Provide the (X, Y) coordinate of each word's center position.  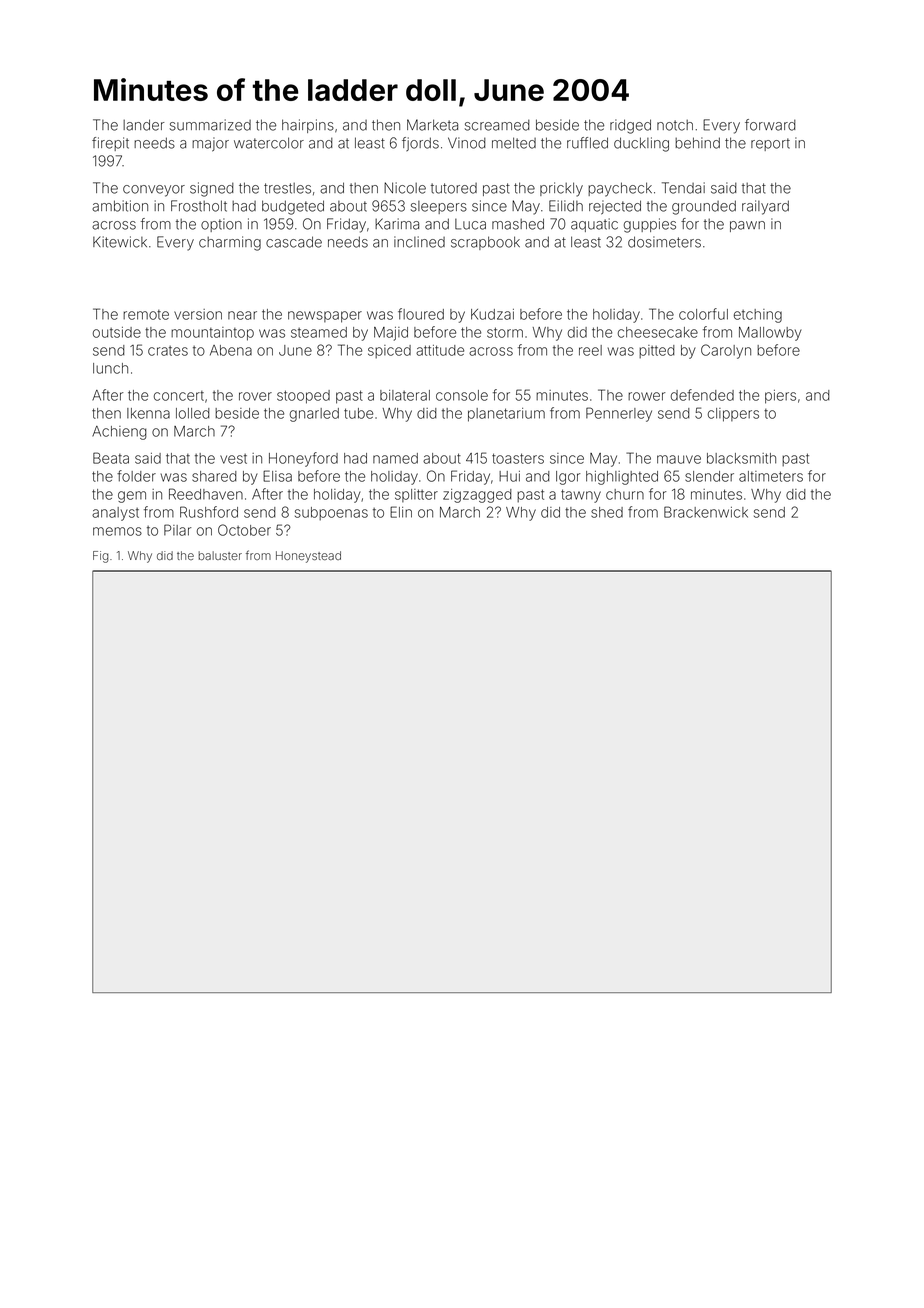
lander (144, 125)
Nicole (405, 188)
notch (675, 125)
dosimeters (664, 242)
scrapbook (485, 243)
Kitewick (120, 242)
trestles (287, 188)
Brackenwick (706, 512)
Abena (231, 350)
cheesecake (658, 332)
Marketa (432, 125)
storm (505, 332)
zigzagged (477, 496)
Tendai (683, 188)
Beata (111, 458)
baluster (220, 555)
